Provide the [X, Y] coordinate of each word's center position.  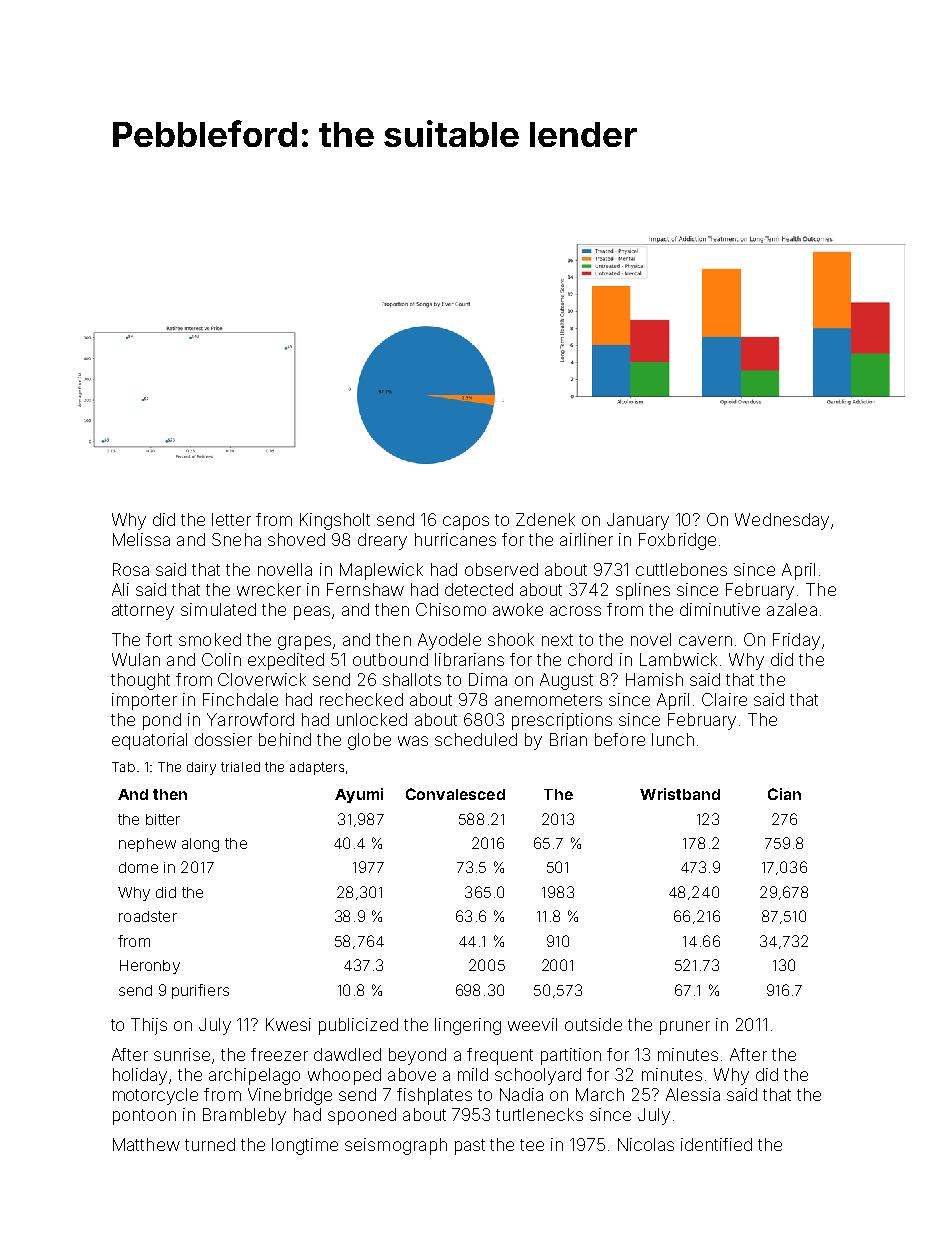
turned [210, 1144]
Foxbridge [677, 541]
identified [716, 1144]
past [470, 1147]
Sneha [236, 539]
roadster [148, 916]
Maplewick [381, 571]
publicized [358, 1026]
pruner [685, 1028]
